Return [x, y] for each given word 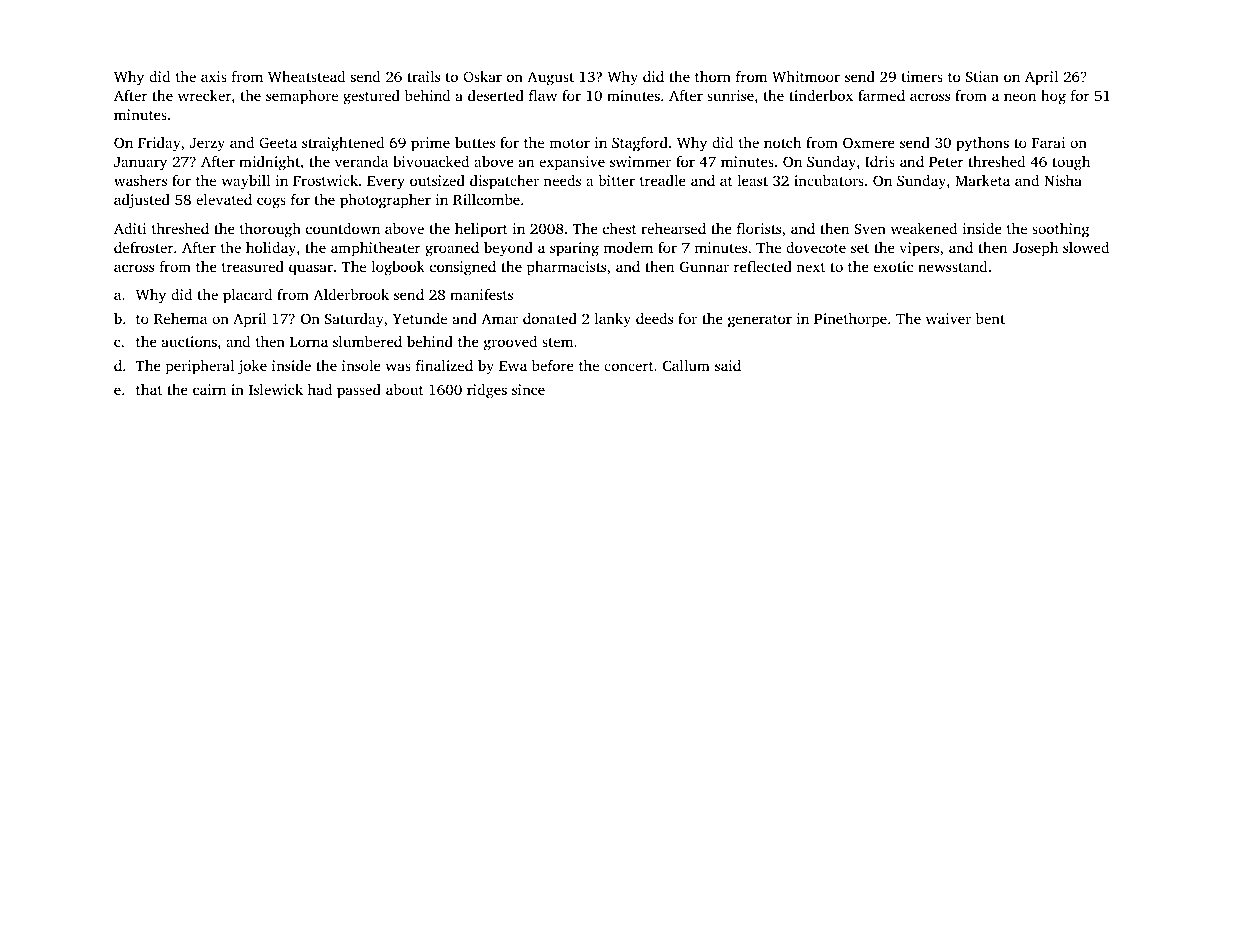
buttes [475, 142]
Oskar [482, 76]
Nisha [1063, 180]
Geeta [278, 142]
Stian [982, 76]
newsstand [953, 266]
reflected [763, 266]
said [728, 365]
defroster [144, 247]
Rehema [180, 318]
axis [214, 76]
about [405, 389]
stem [557, 342]
